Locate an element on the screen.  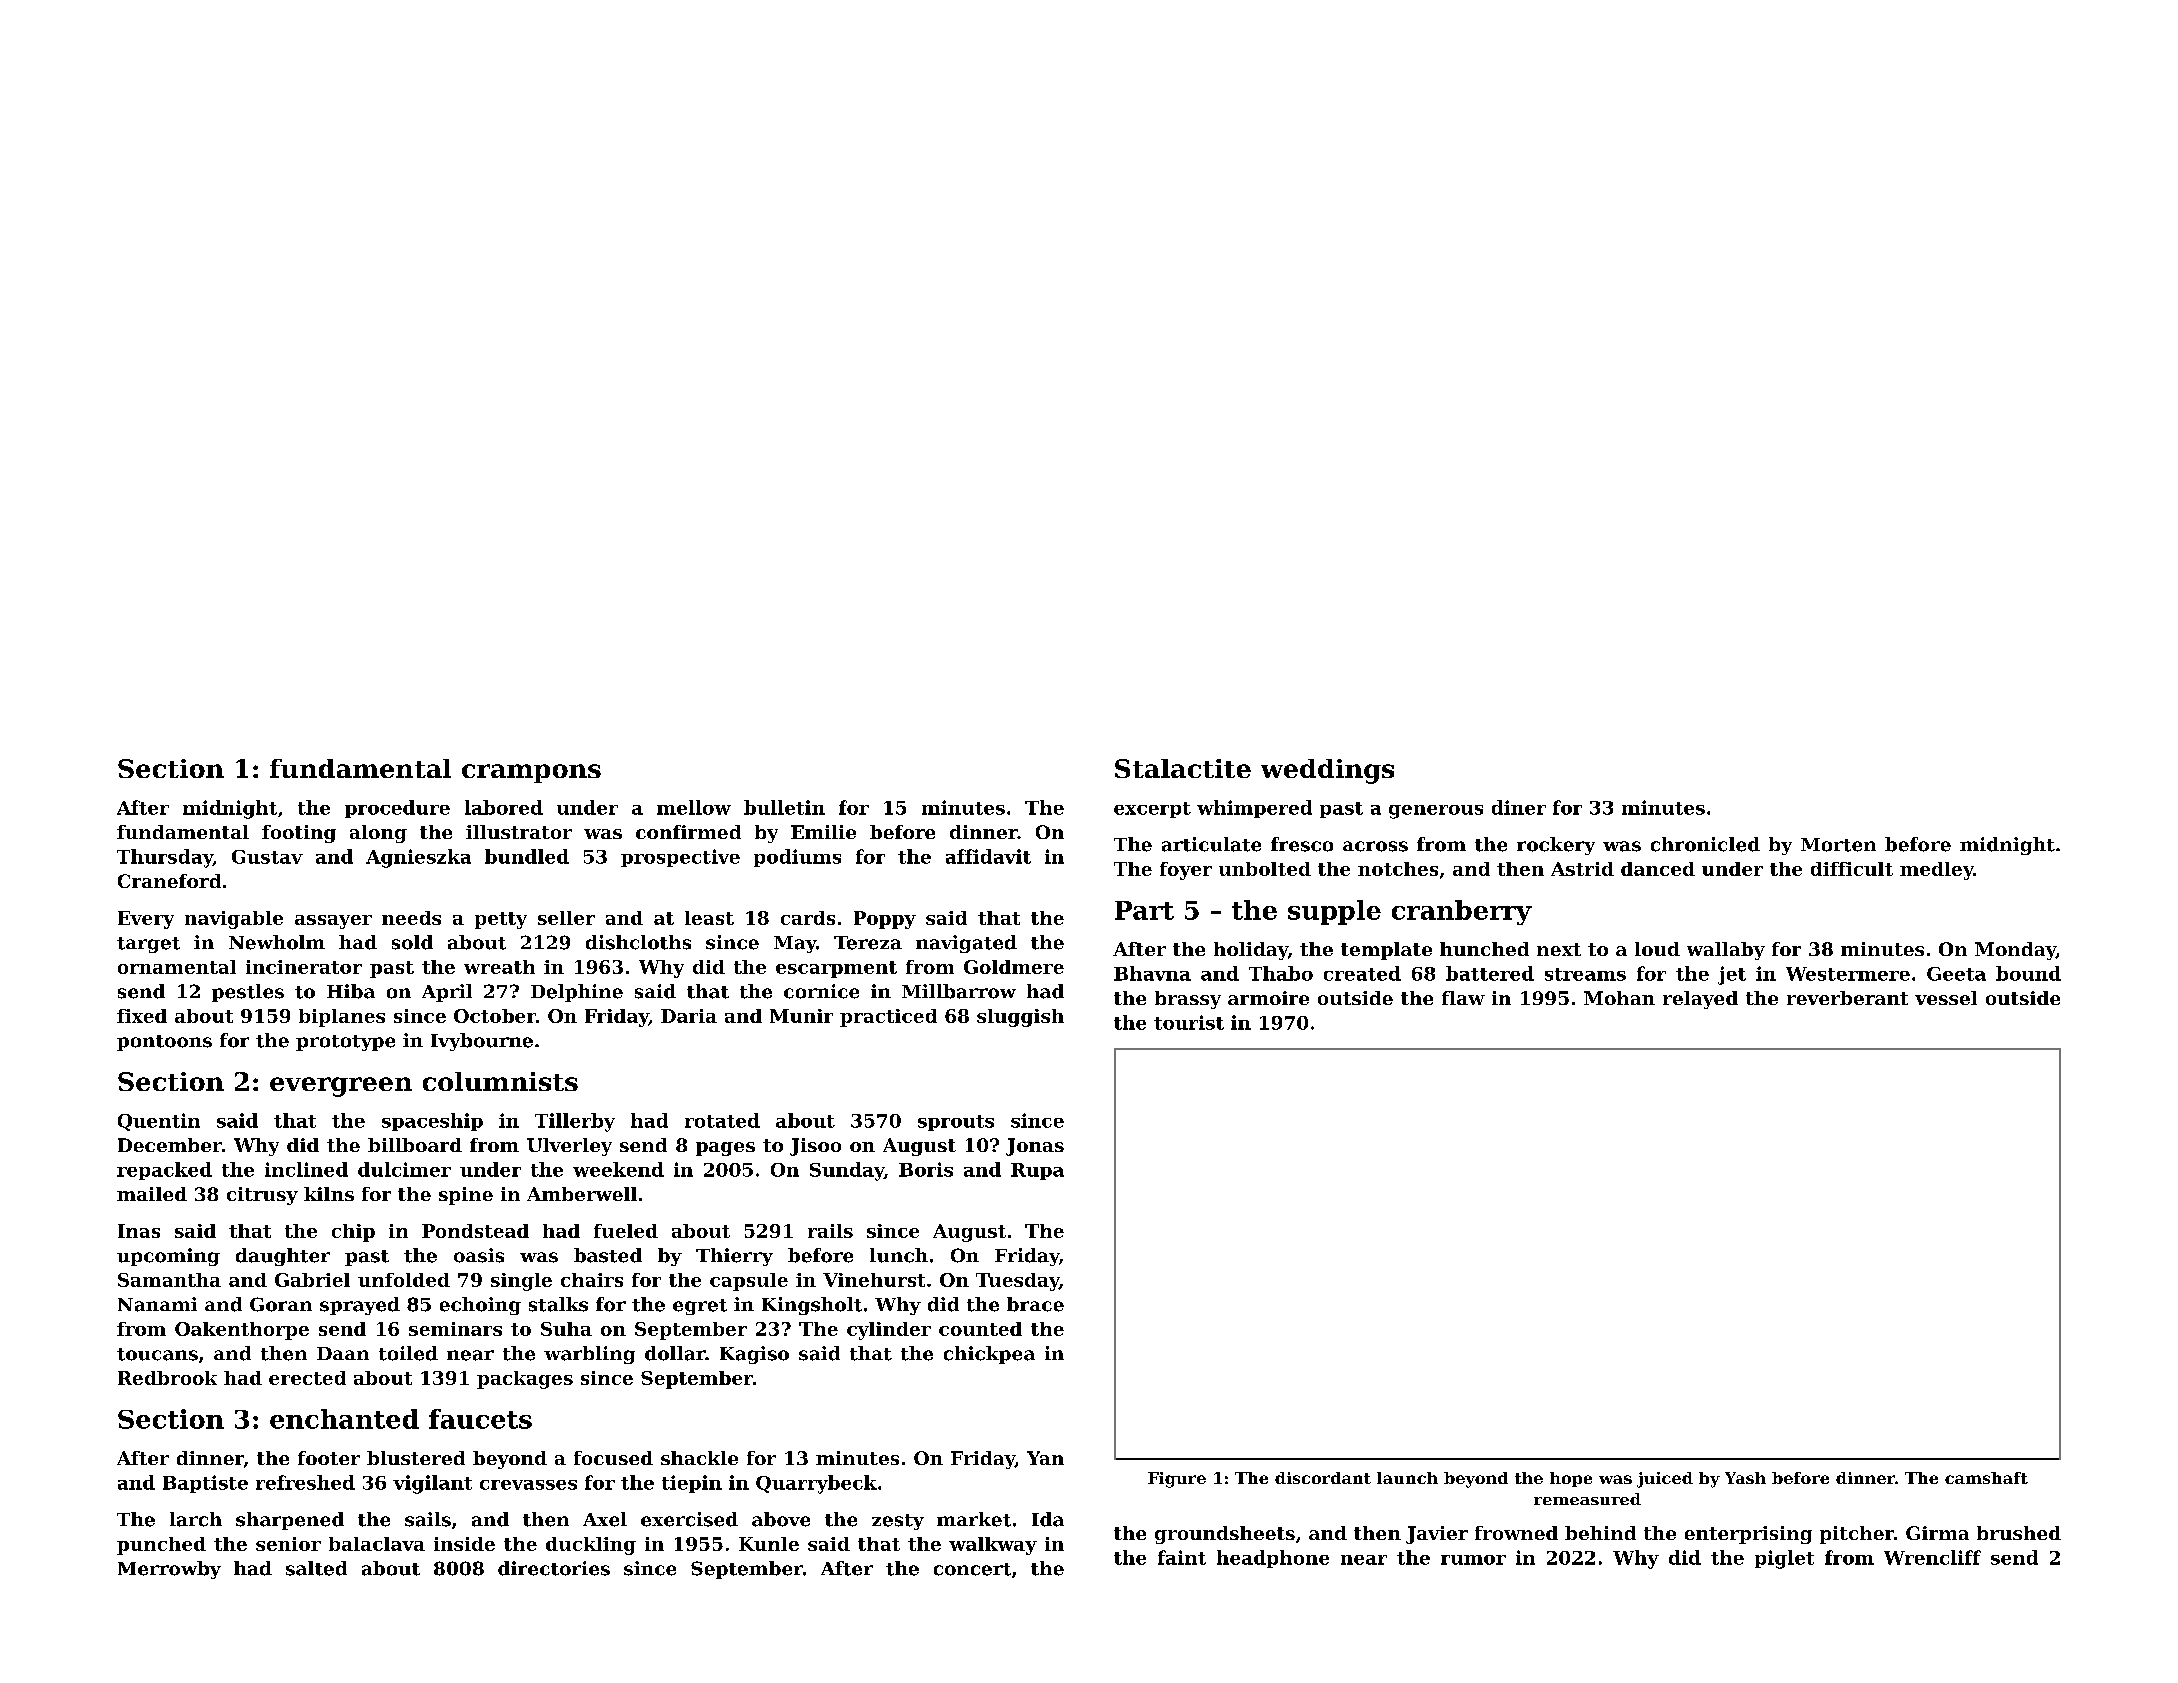
Yash is located at coordinates (1745, 1478).
